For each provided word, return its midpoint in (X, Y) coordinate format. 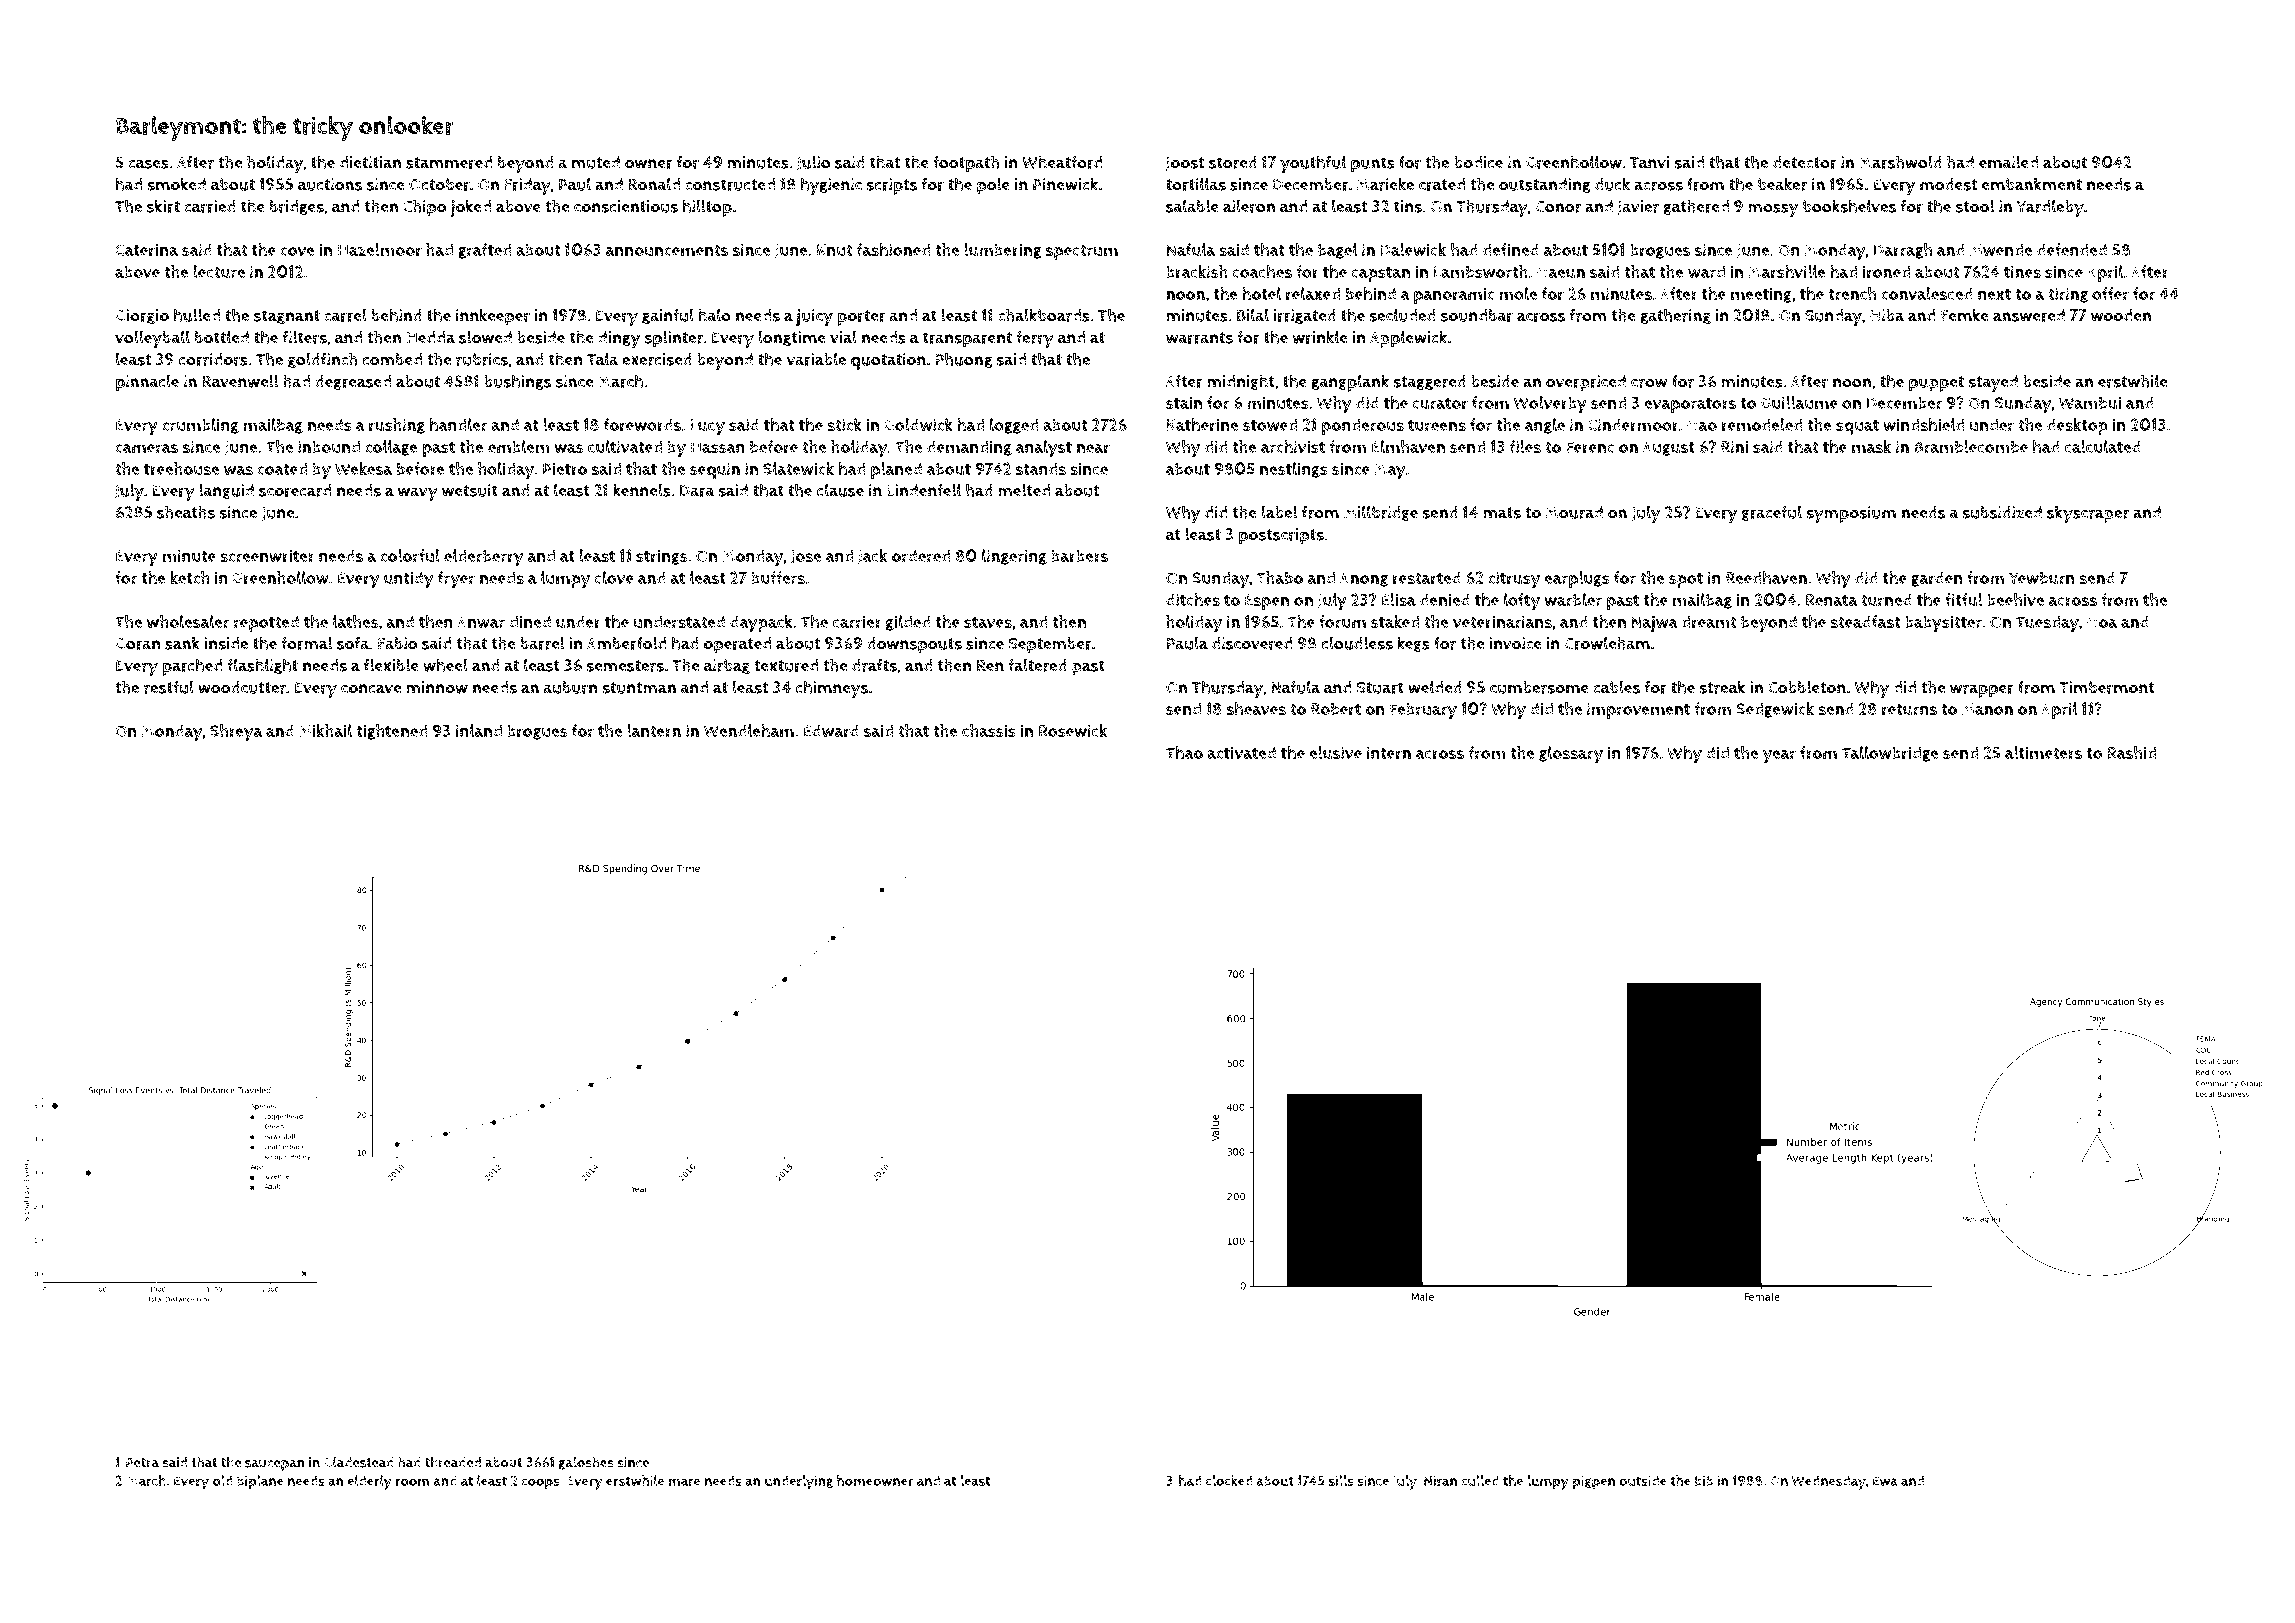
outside (1643, 1480)
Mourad (1574, 512)
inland (479, 730)
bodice (1478, 162)
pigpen (1594, 1482)
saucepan (274, 1465)
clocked (1229, 1480)
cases (148, 164)
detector (1805, 162)
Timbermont (2107, 687)
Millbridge (1381, 513)
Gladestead (359, 1462)
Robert (1336, 709)
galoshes (586, 1463)
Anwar (481, 622)
